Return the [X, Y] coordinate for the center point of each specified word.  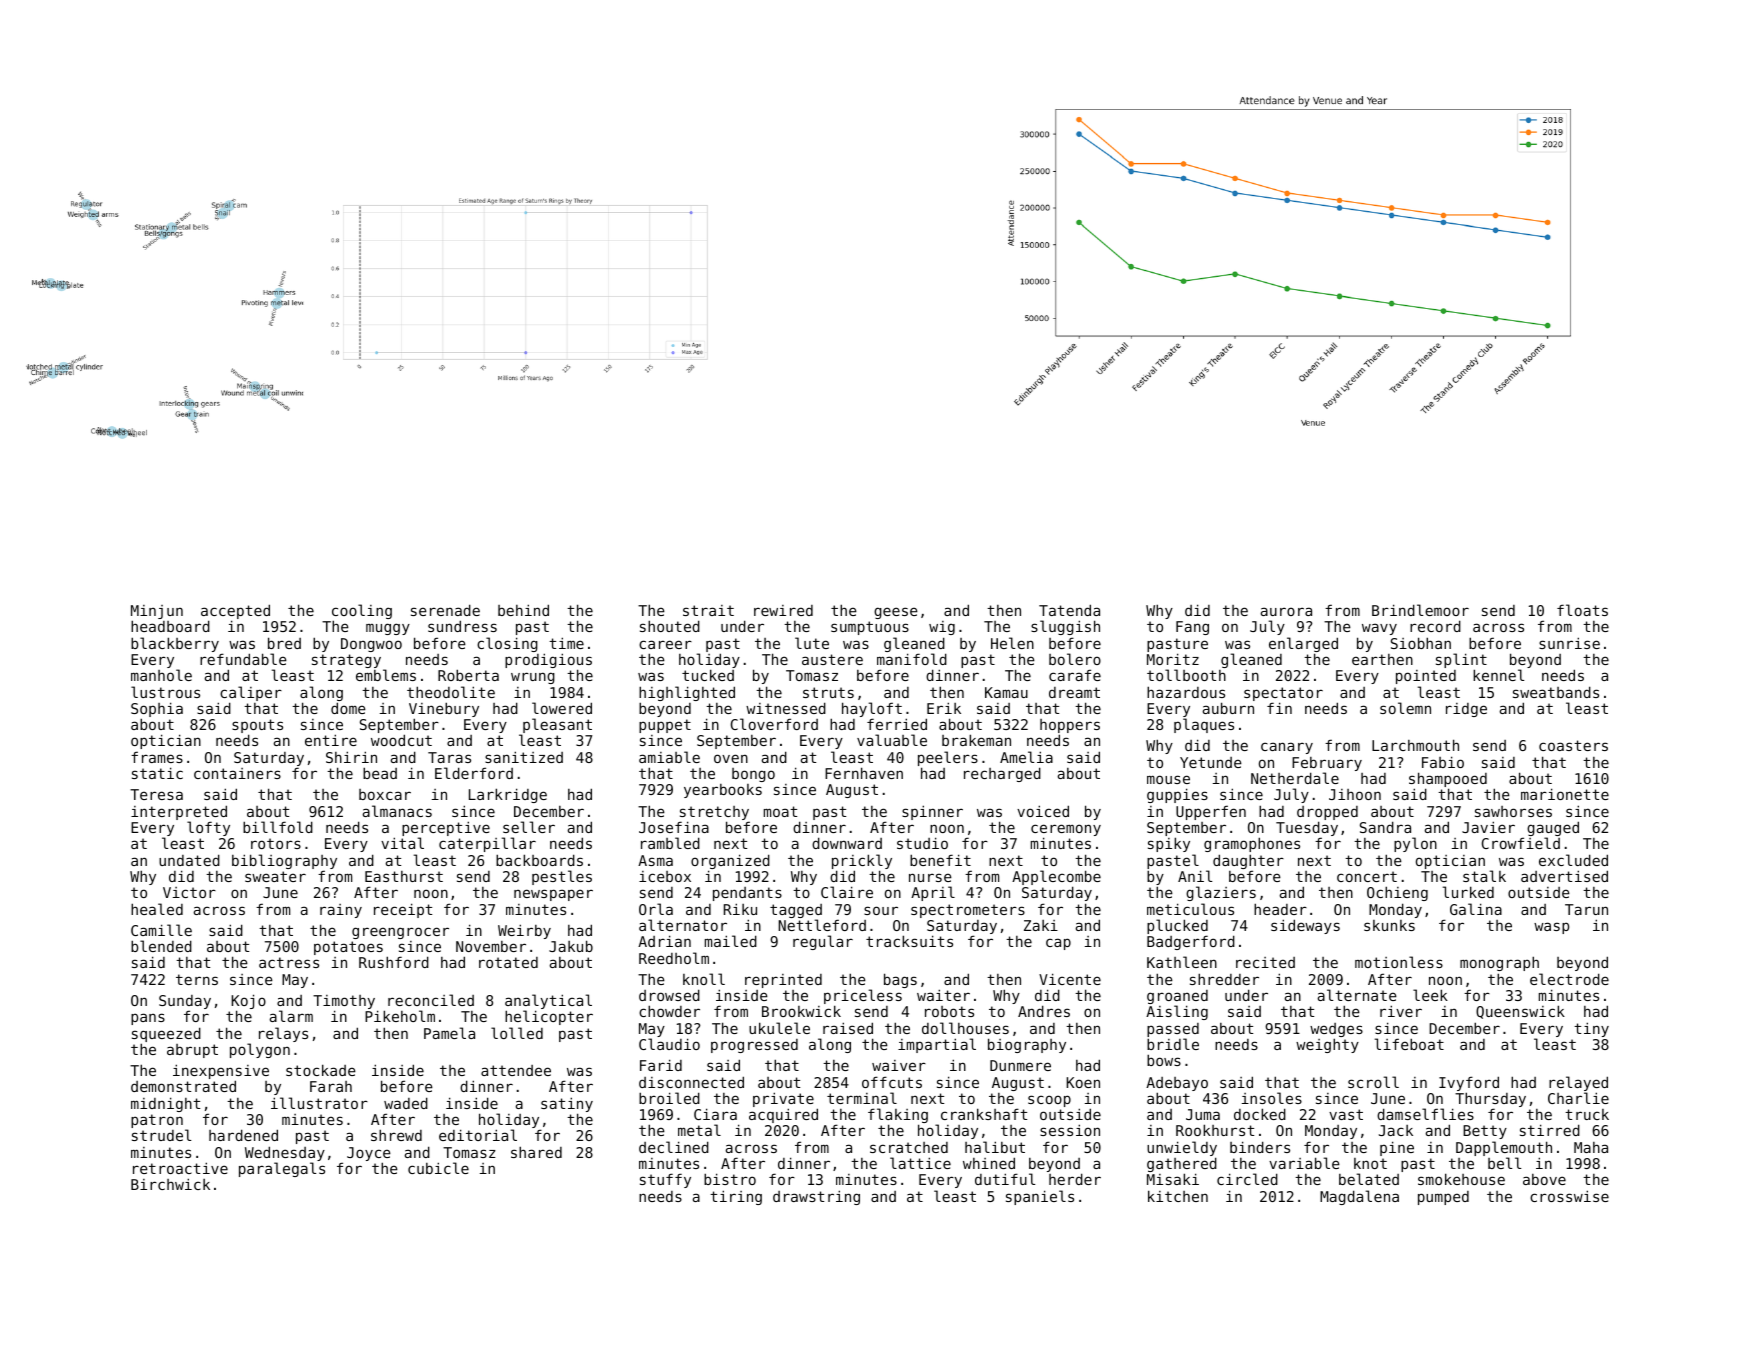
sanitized [524, 757]
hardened [243, 1135]
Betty [1485, 1132]
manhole [161, 675]
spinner [932, 812]
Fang [1192, 628]
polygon [260, 1050]
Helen [1012, 643]
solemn [1405, 708]
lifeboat [1409, 1044]
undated [189, 860]
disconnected [691, 1082]
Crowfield [1521, 843]
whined [989, 1163]
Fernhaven [864, 773]
